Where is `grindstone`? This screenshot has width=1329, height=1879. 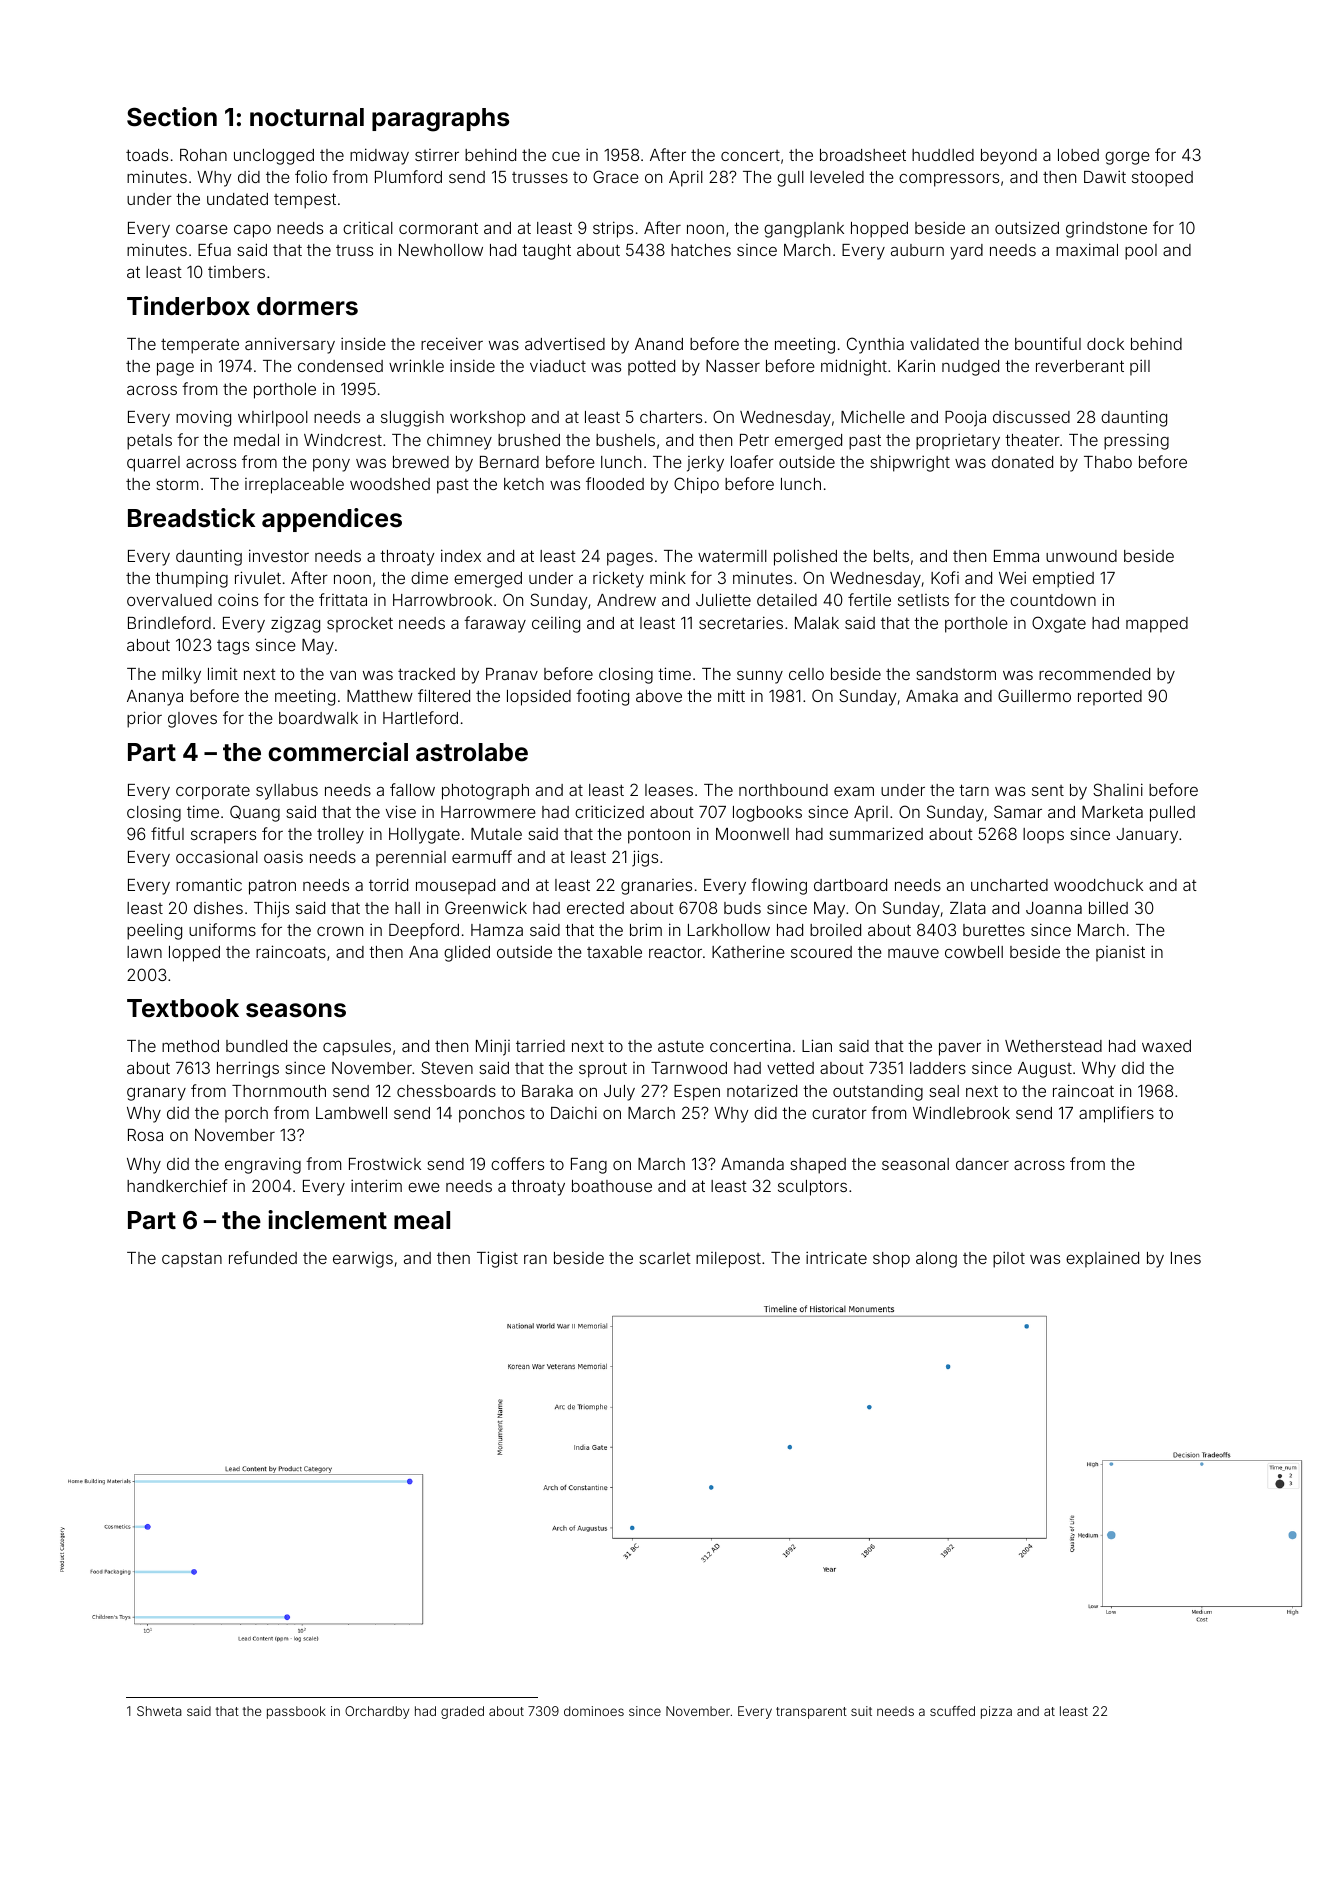 grindstone is located at coordinates (1106, 229).
